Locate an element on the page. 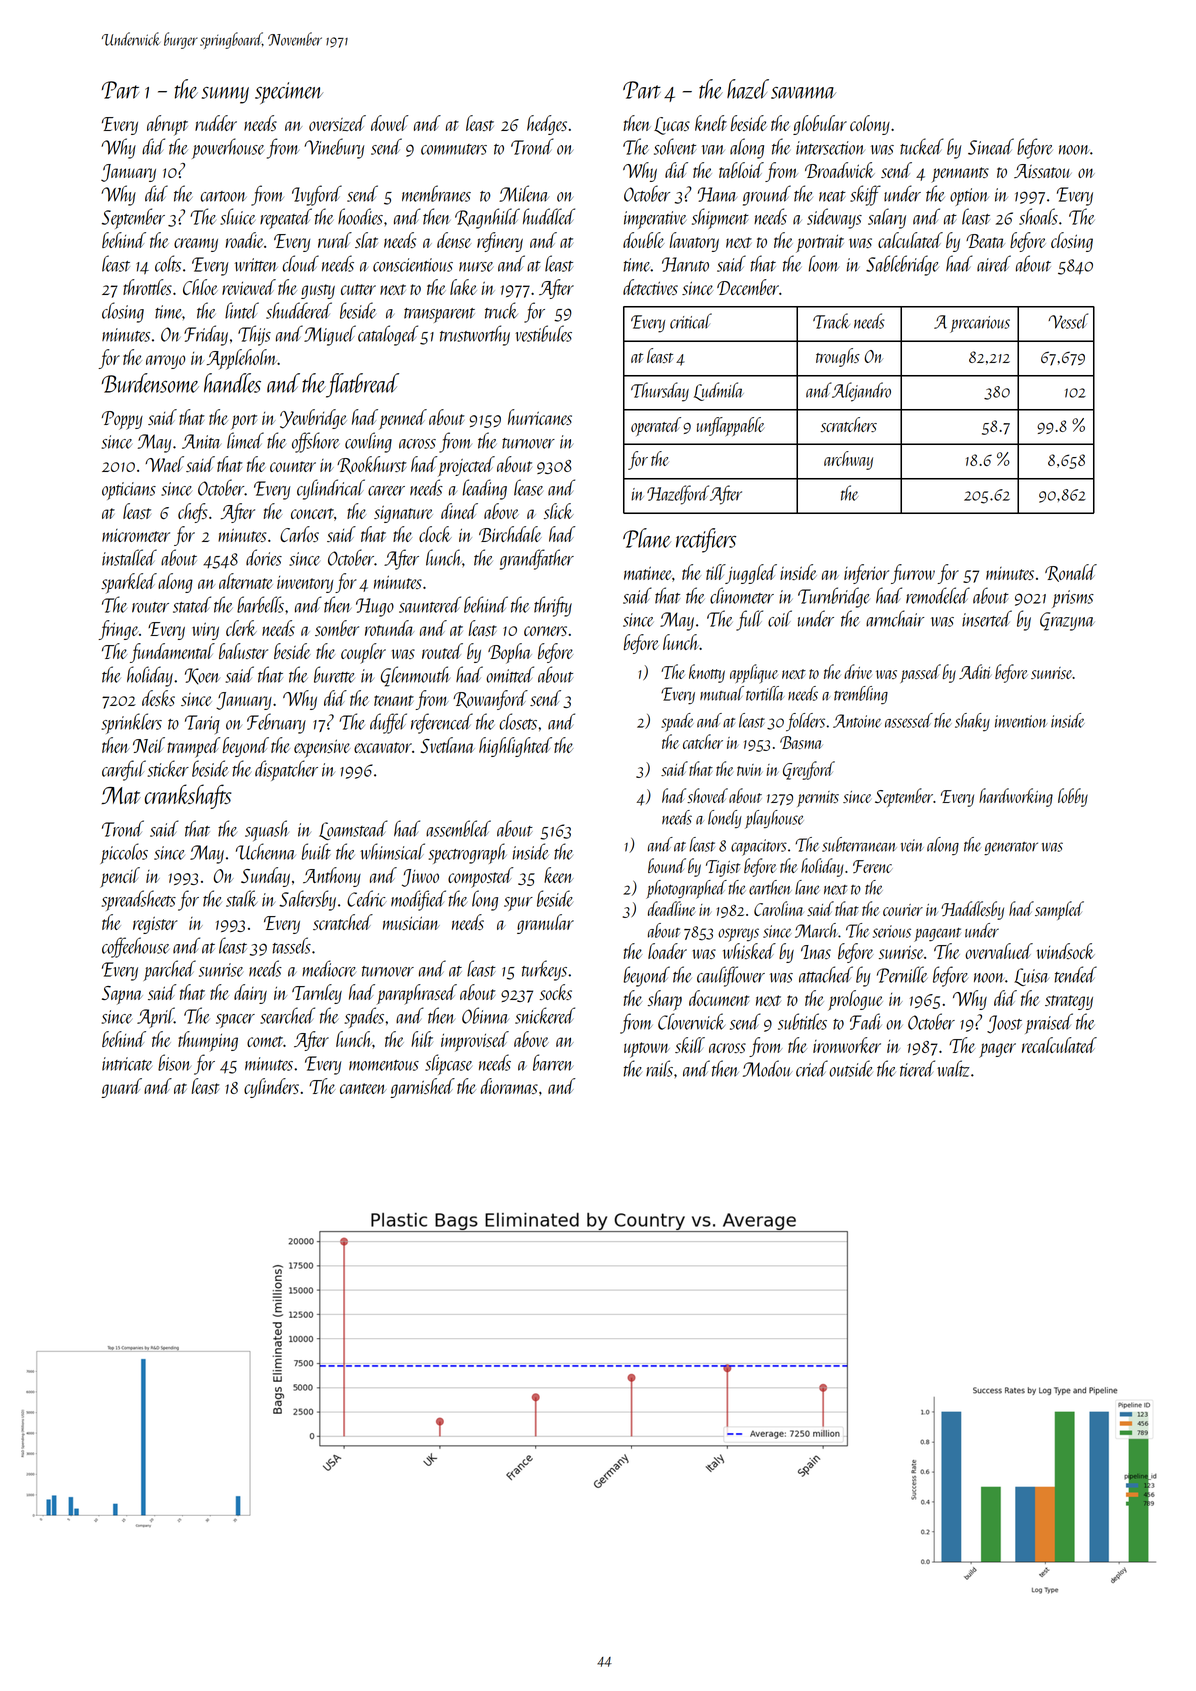 This document has width=1196, height=1691. Grazyna is located at coordinates (1067, 621).
